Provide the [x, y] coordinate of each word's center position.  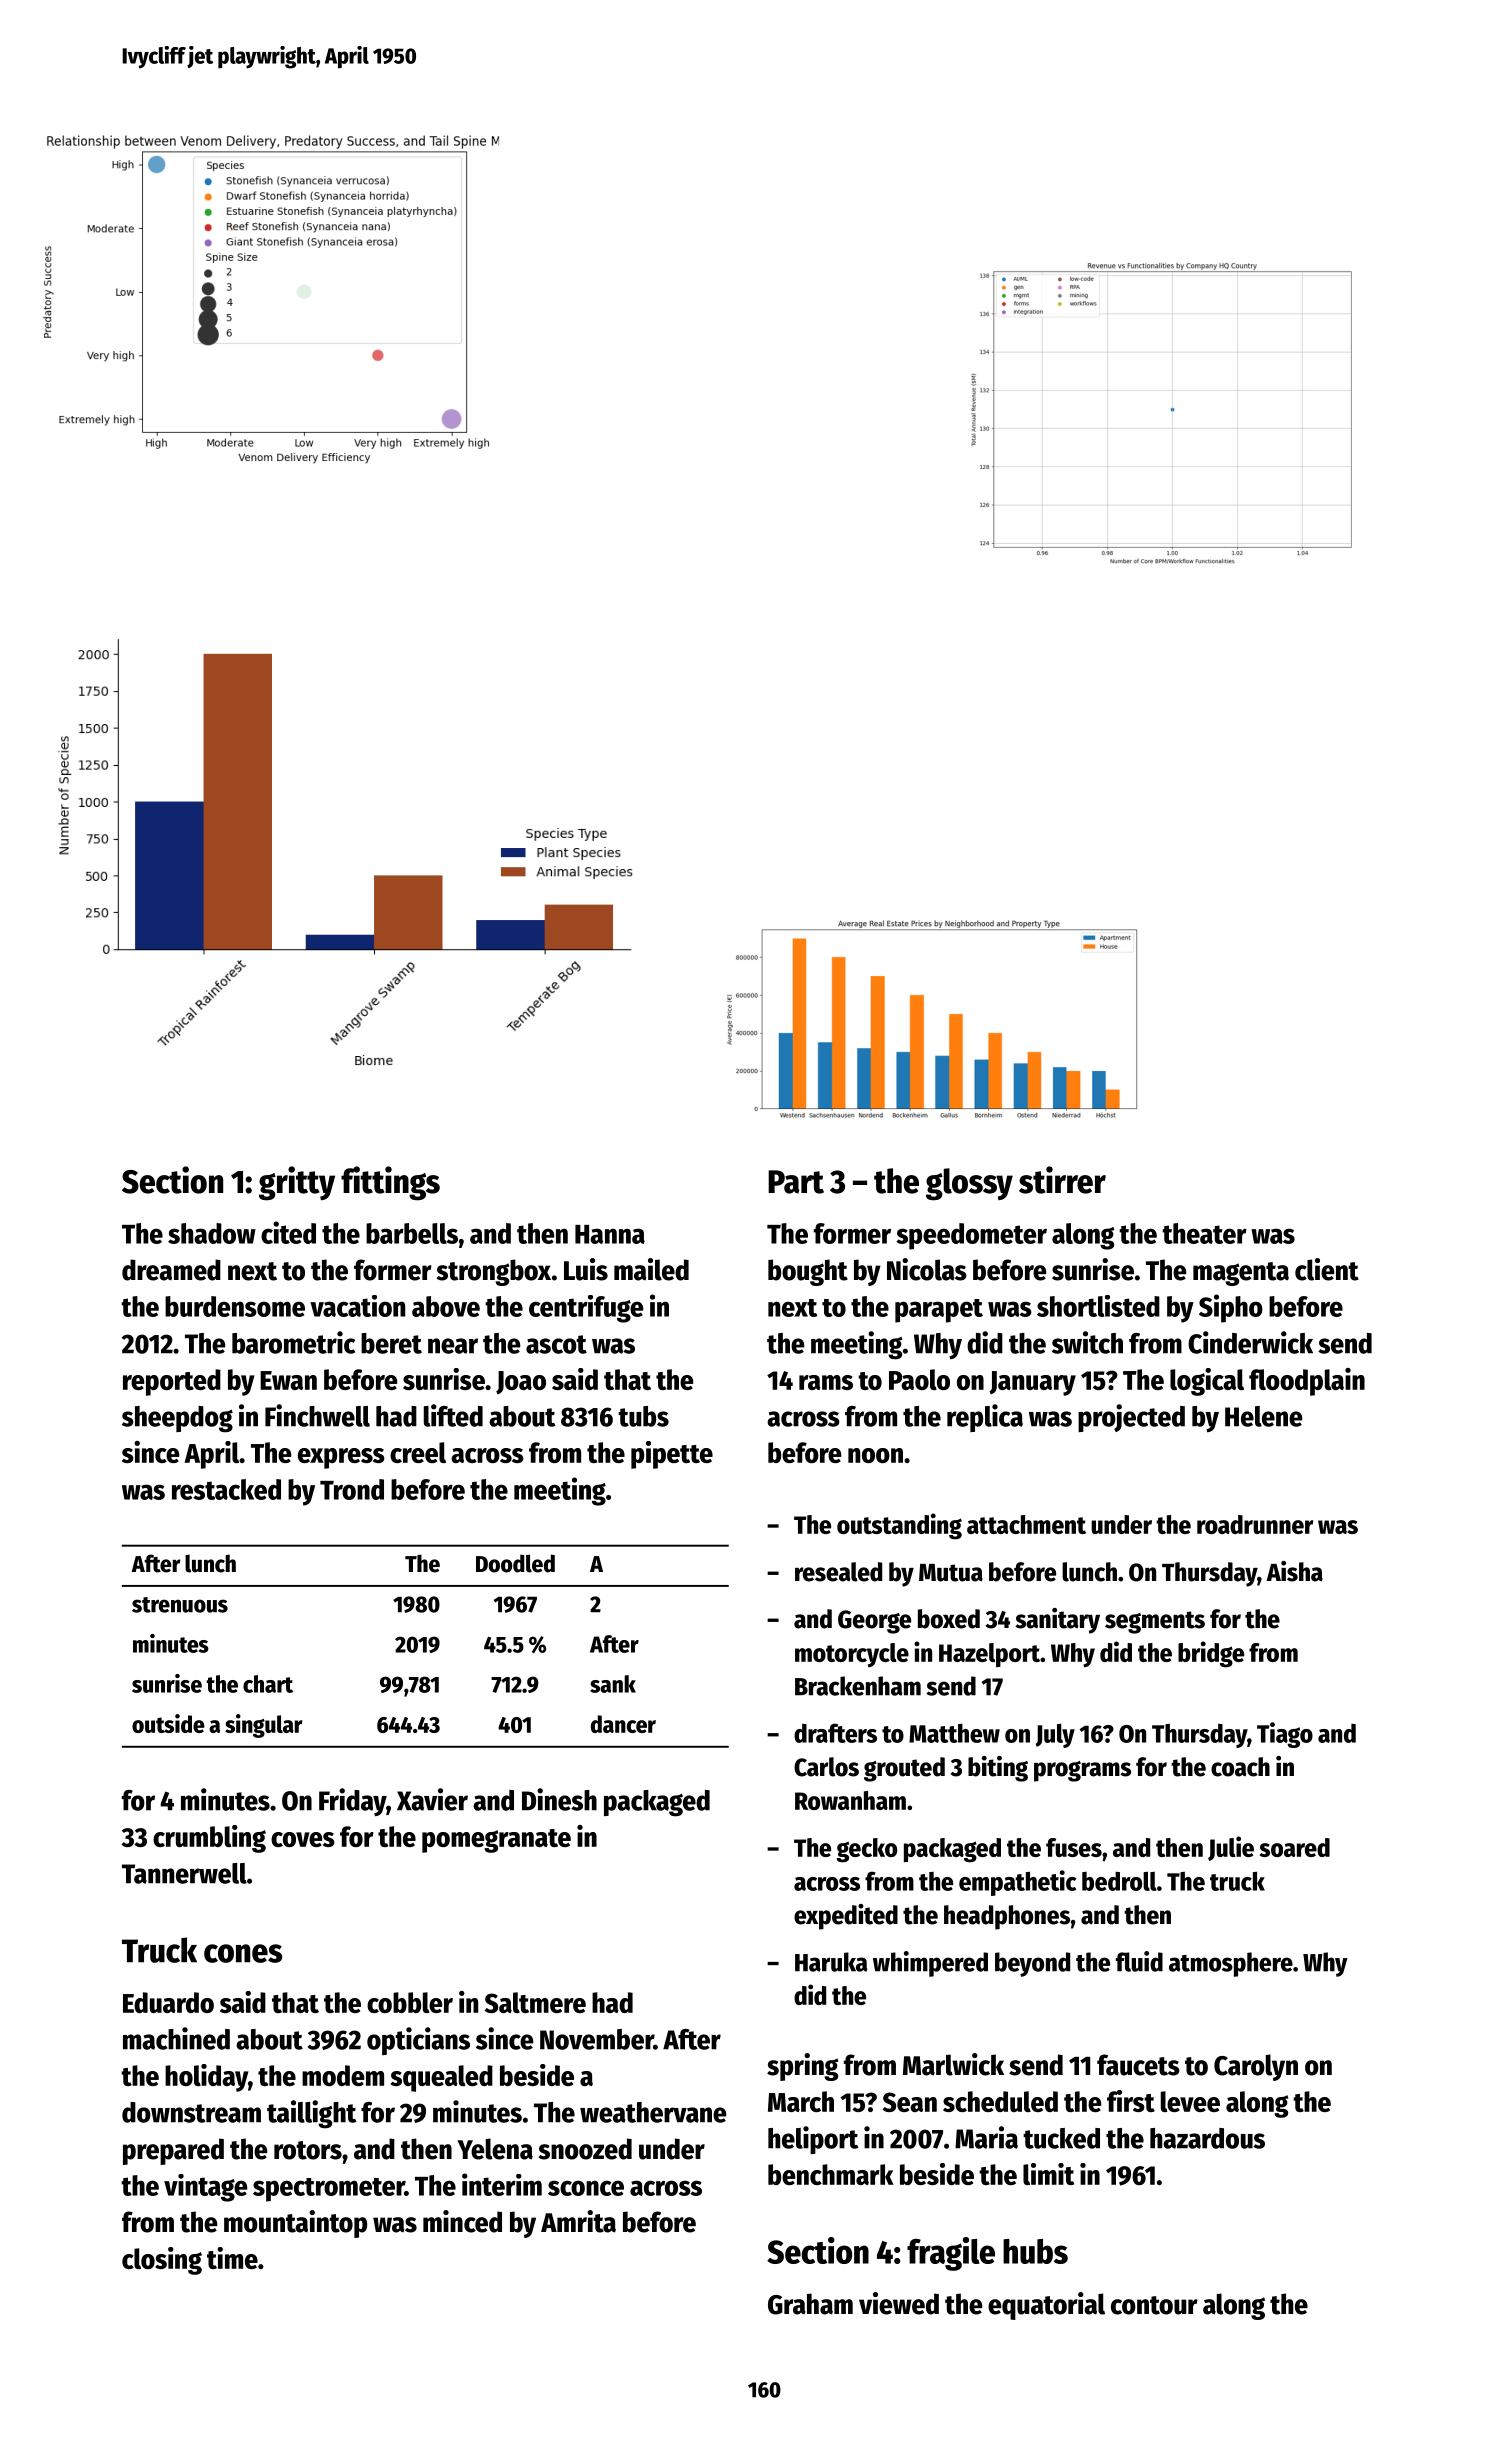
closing [162, 2261]
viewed [899, 2303]
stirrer [1062, 1180]
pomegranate [496, 1841]
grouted [904, 1769]
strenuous [180, 1605]
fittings [390, 1183]
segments [1155, 1622]
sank [613, 1684]
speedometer [971, 1236]
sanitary [1057, 1621]
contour [1154, 2305]
